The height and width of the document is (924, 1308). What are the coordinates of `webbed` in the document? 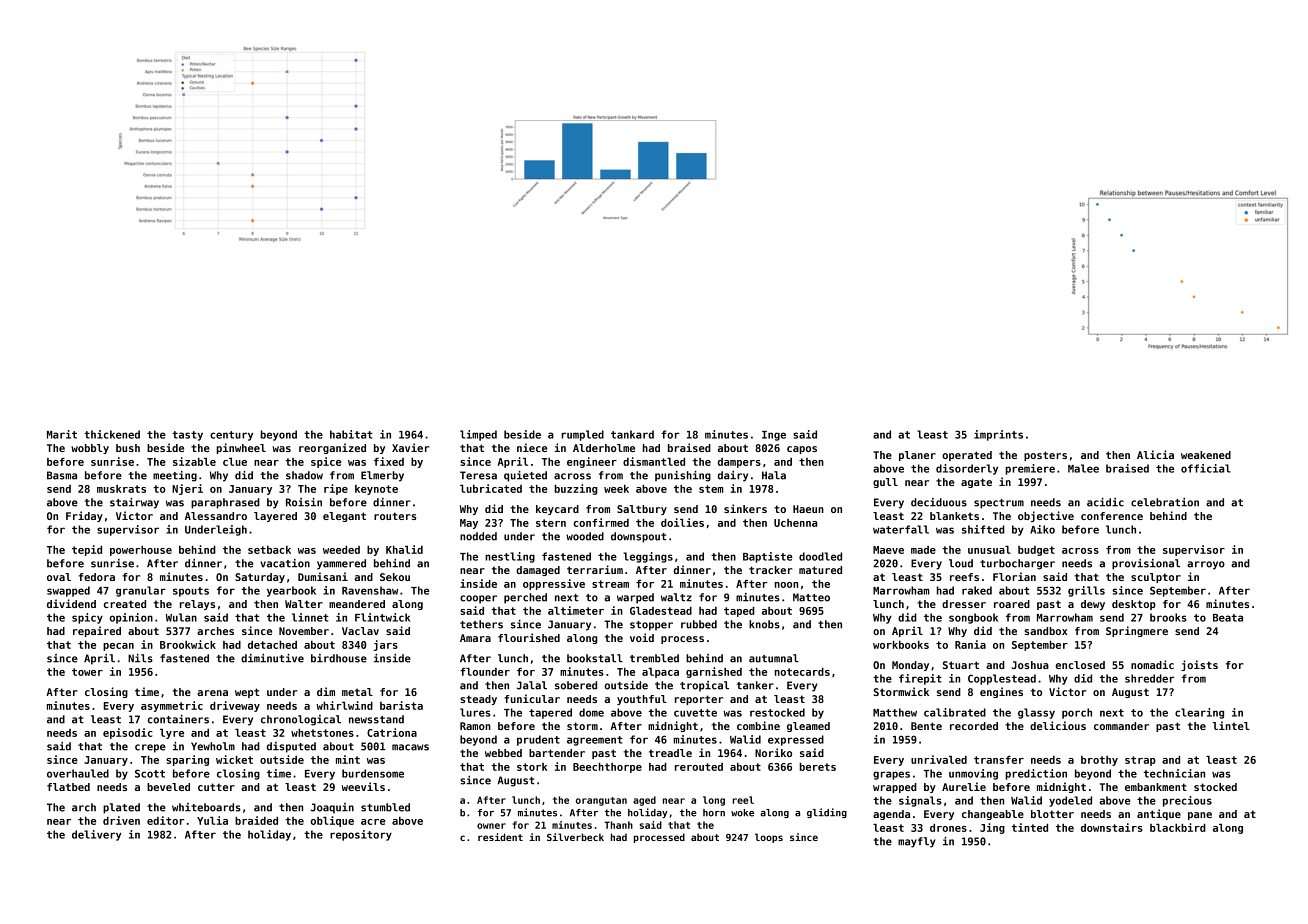 It's located at (503, 753).
